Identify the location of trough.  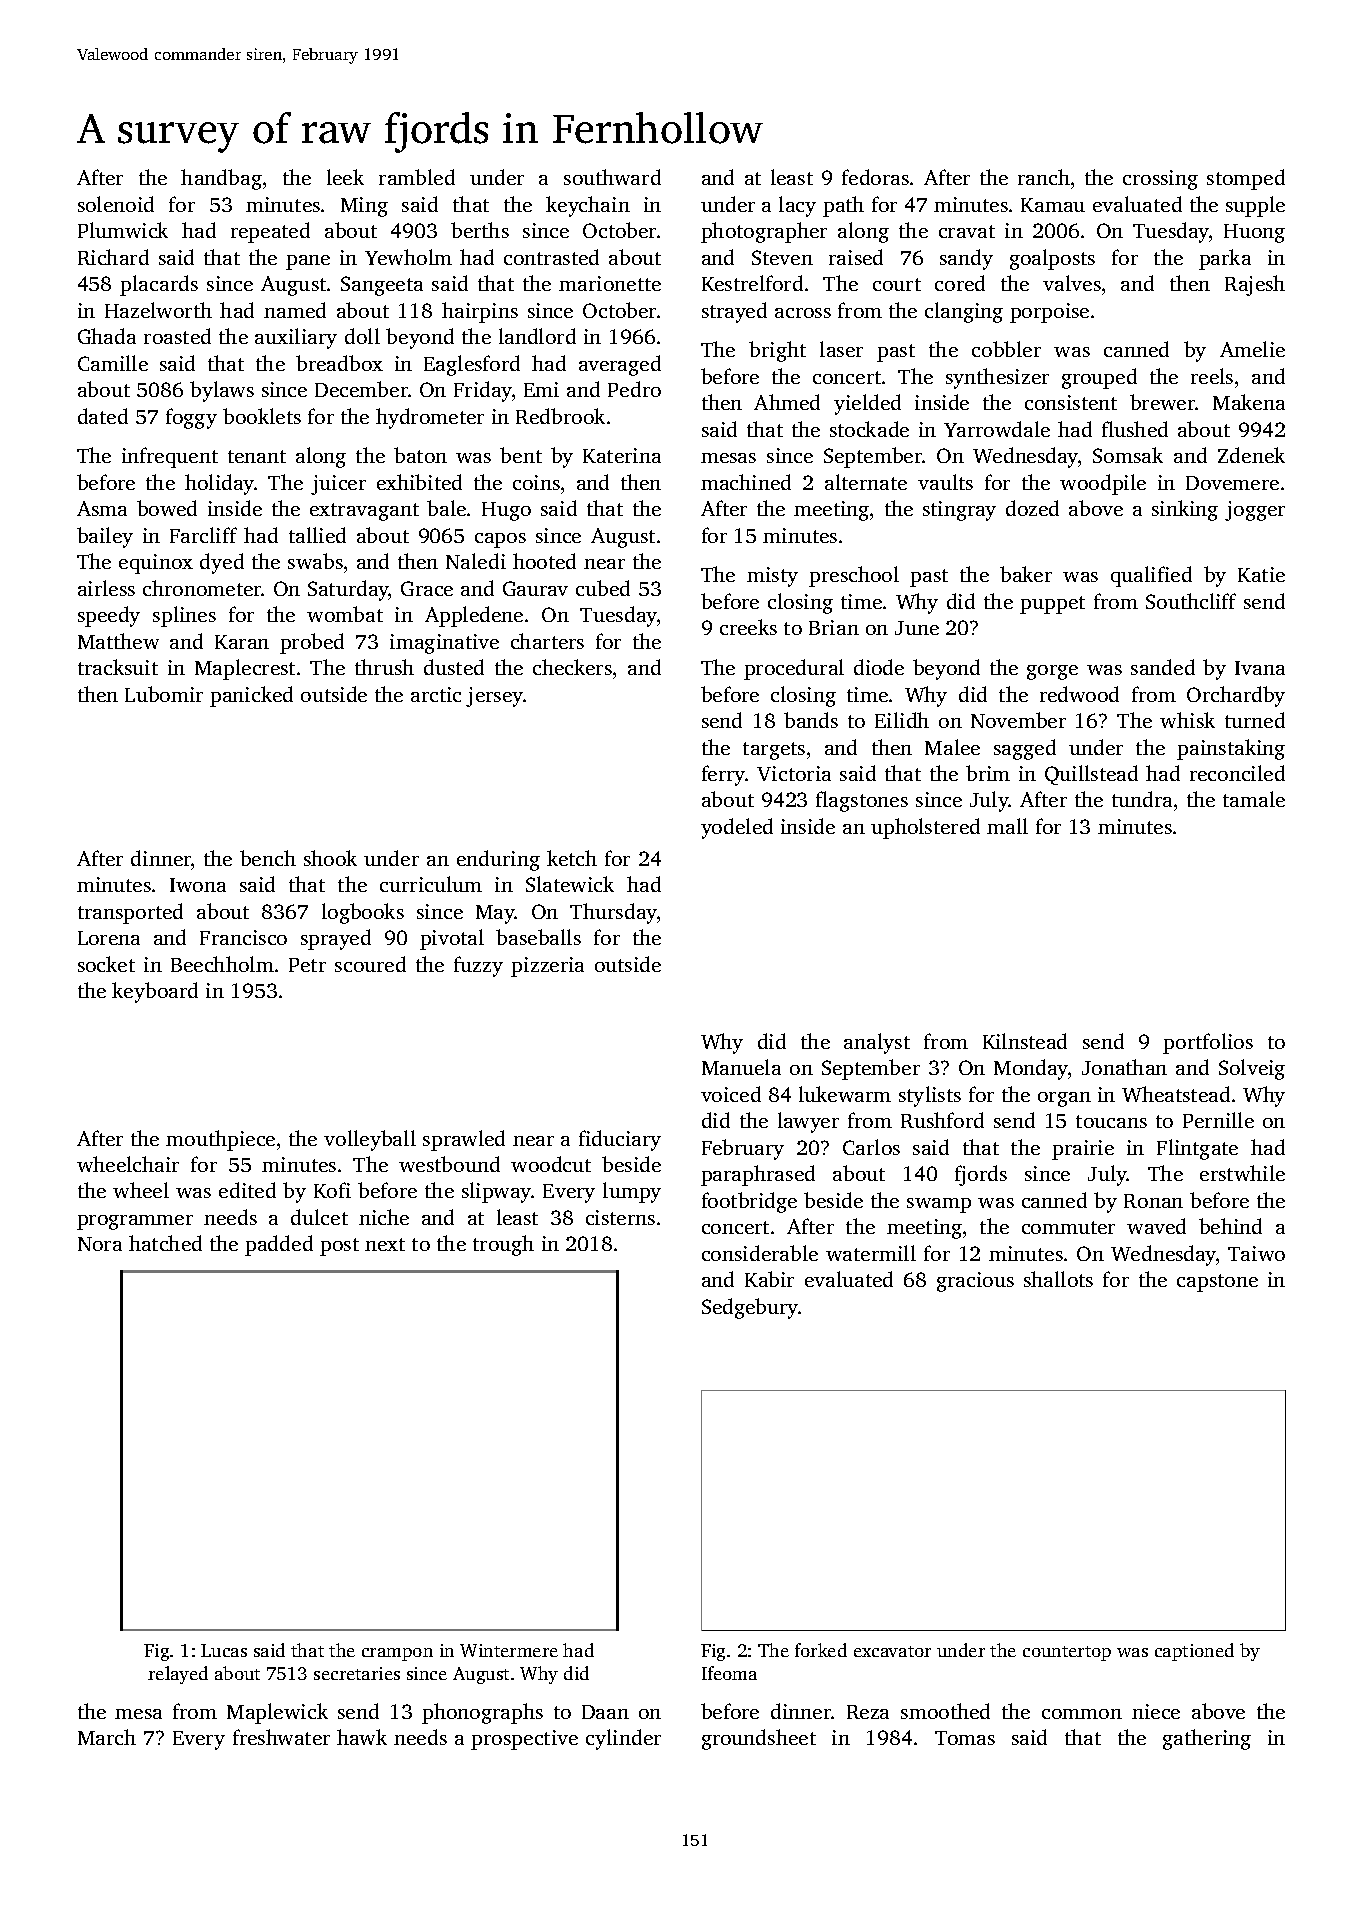
(503, 1245).
